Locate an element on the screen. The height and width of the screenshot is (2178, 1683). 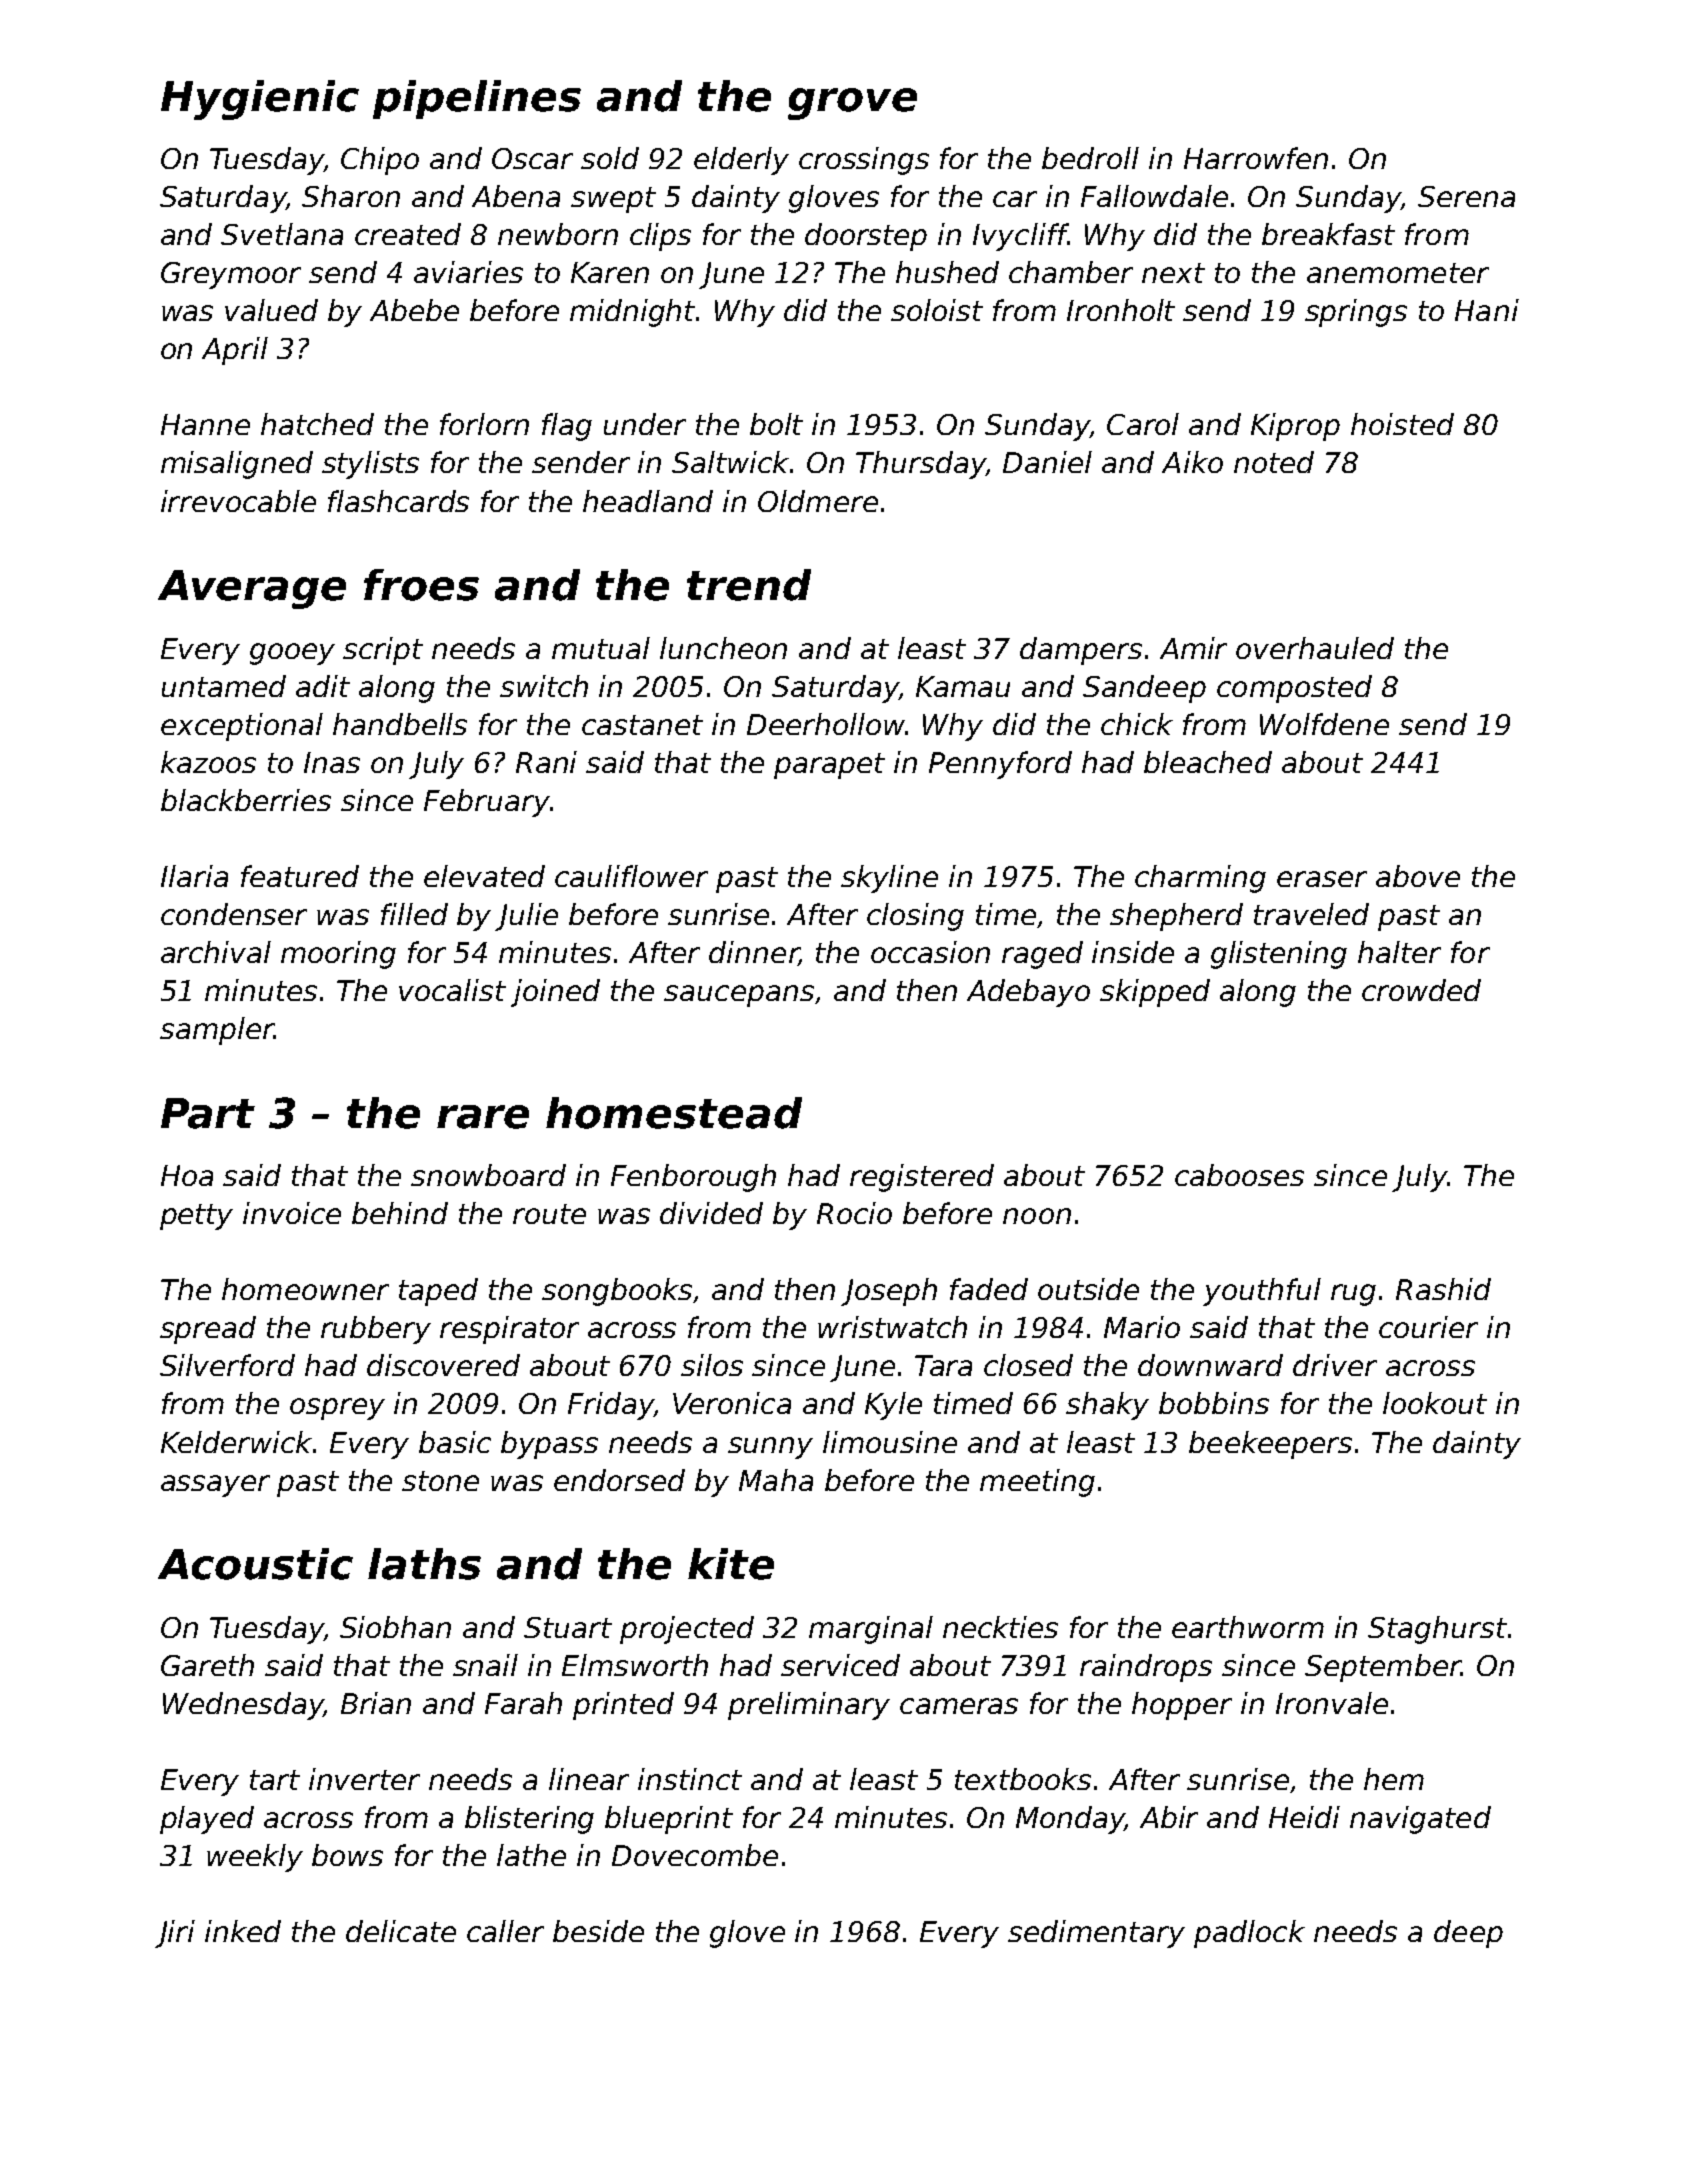
earthworm is located at coordinates (1248, 1627).
